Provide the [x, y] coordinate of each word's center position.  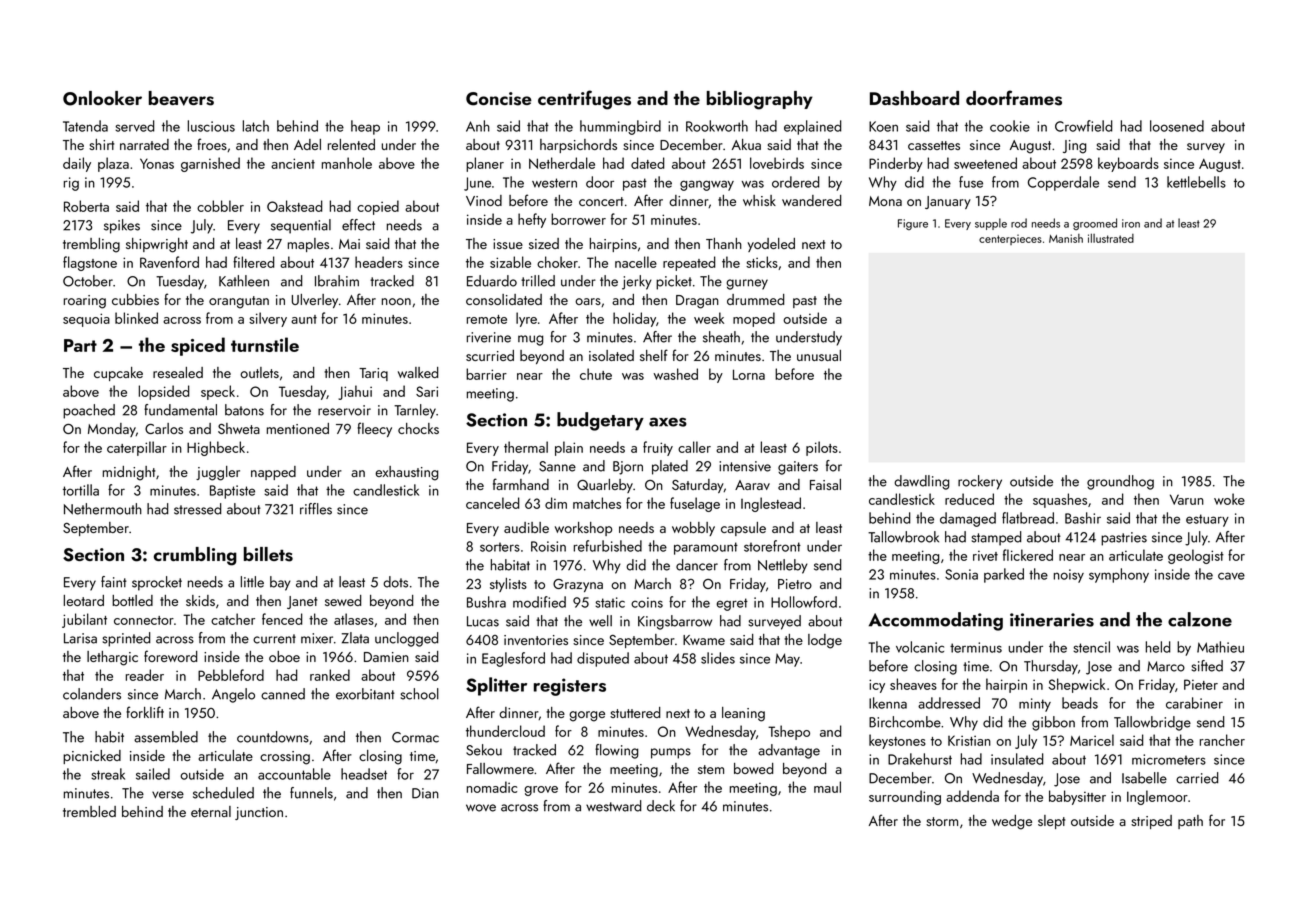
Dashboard [914, 98]
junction [259, 813]
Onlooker [102, 98]
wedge [1012, 822]
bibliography [760, 100]
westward [613, 806]
